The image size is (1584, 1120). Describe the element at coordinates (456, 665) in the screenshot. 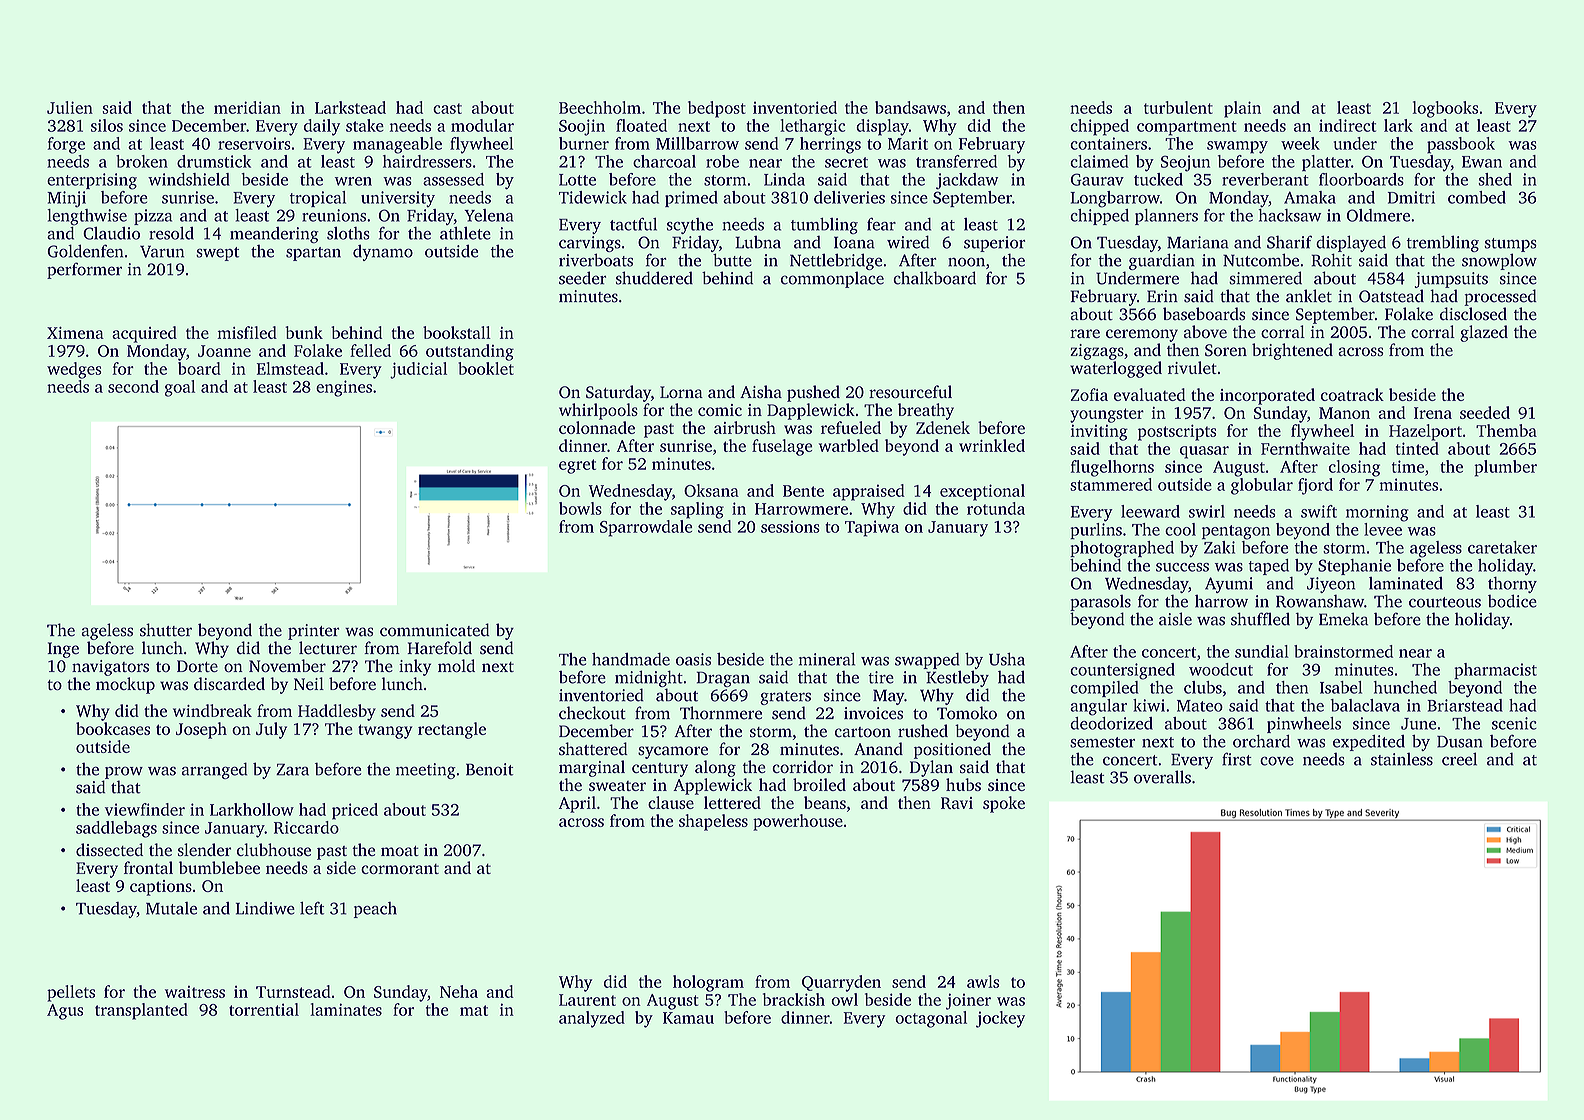

I see `mold` at that location.
